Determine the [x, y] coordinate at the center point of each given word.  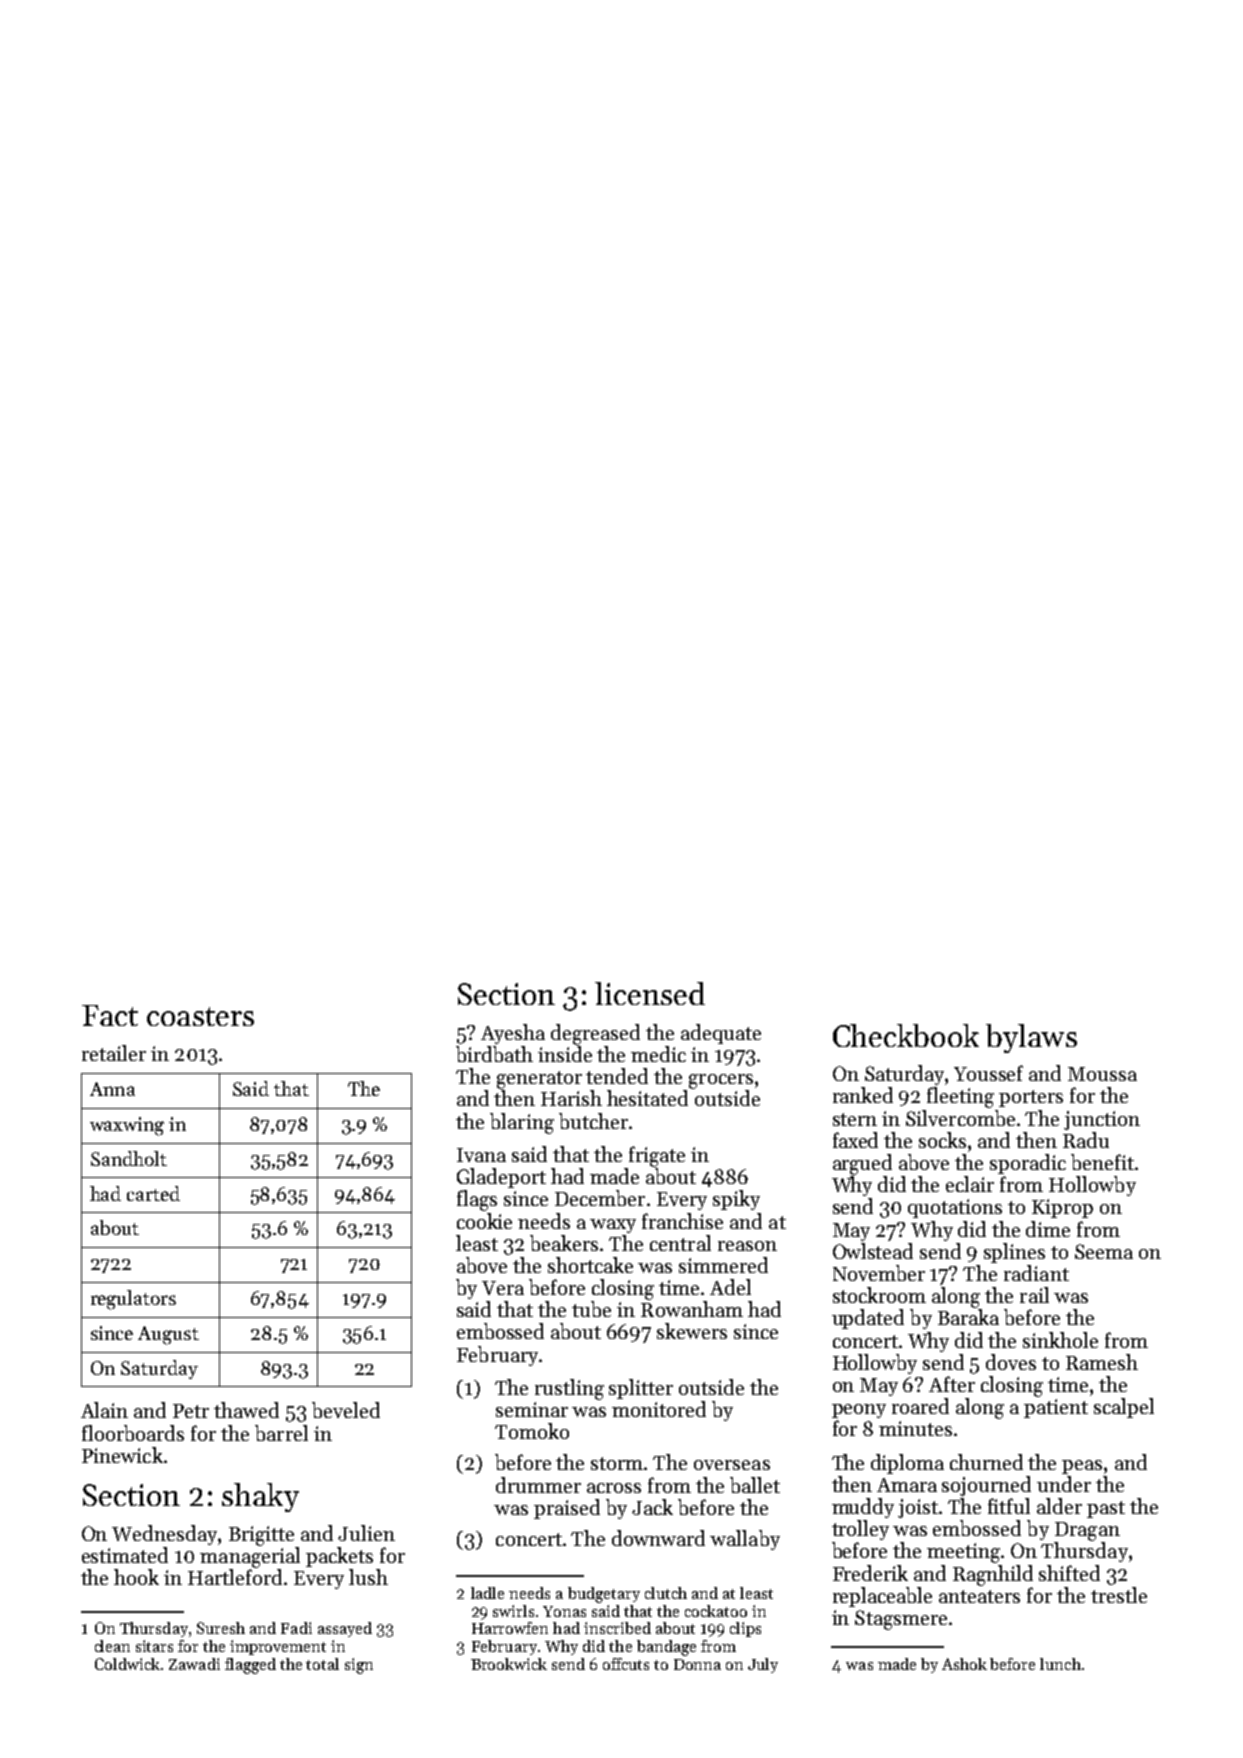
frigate [657, 1156]
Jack [652, 1507]
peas [1082, 1467]
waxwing [127, 1126]
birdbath [494, 1054]
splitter [641, 1389]
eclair [970, 1184]
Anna [112, 1089]
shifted [1069, 1573]
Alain [104, 1410]
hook [136, 1577]
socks [942, 1140]
